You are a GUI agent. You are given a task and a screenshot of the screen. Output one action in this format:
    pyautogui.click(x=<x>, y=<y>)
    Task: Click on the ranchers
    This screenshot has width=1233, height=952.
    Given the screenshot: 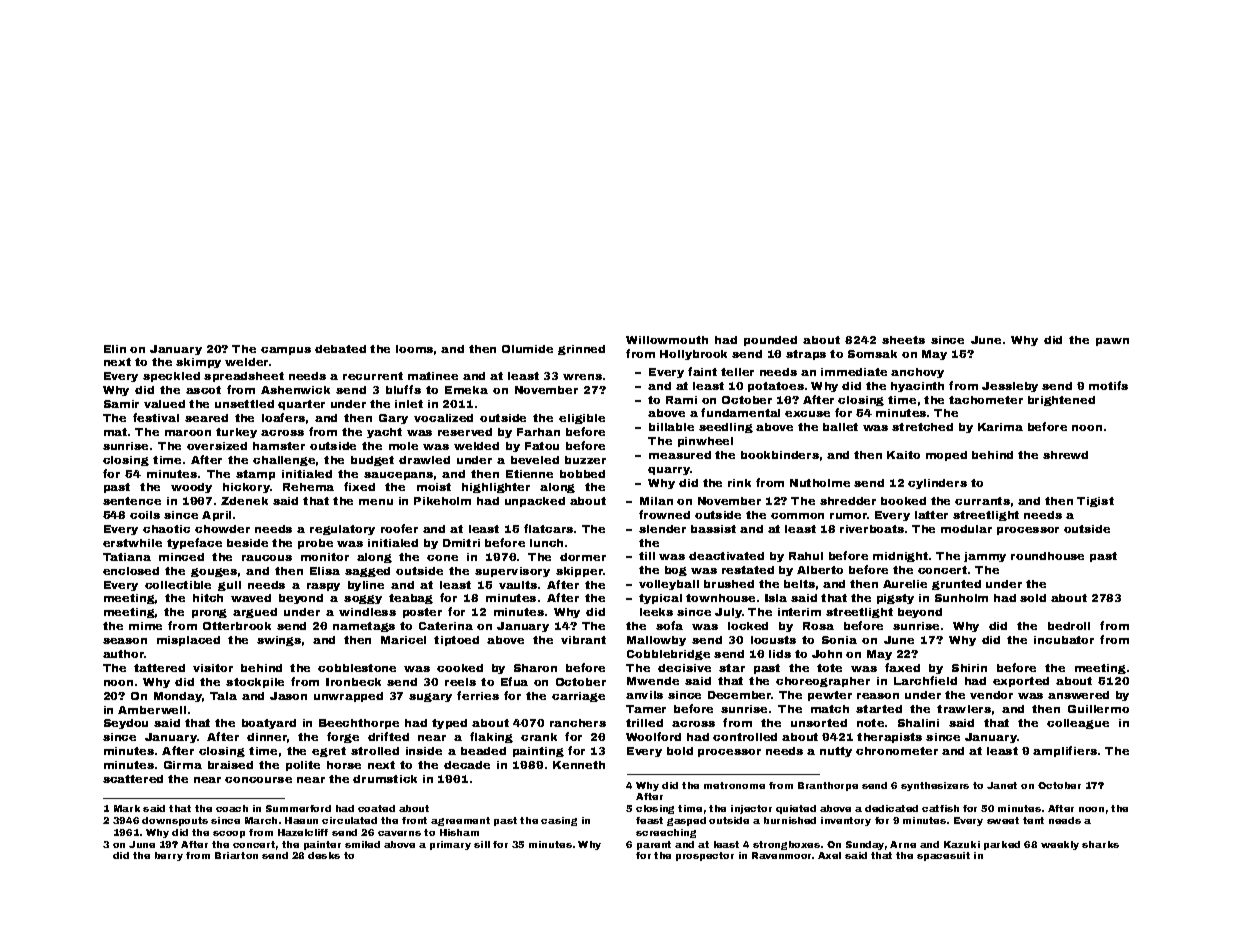 What is the action you would take?
    pyautogui.click(x=578, y=723)
